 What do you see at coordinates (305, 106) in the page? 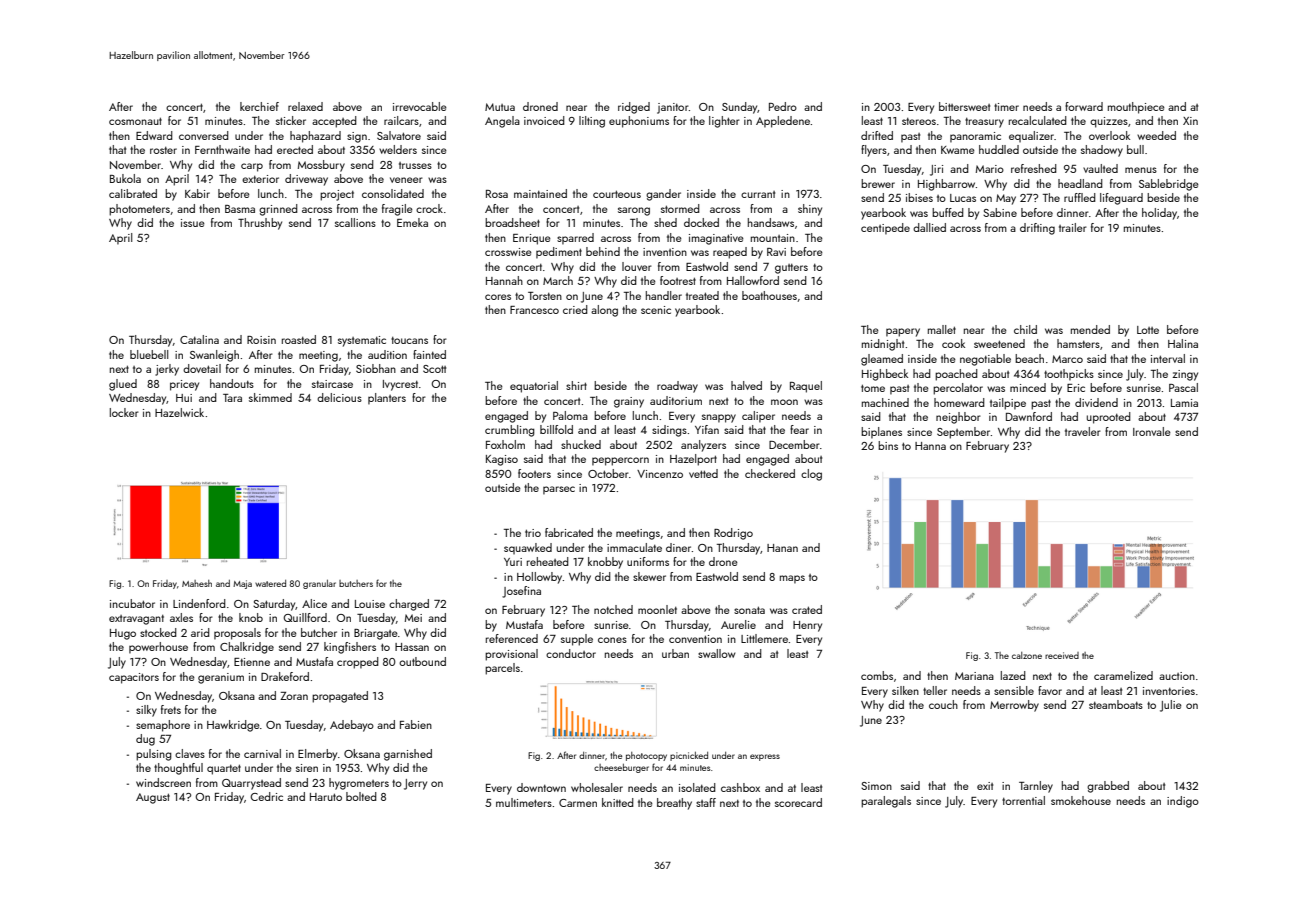
I see `relaxed` at bounding box center [305, 106].
